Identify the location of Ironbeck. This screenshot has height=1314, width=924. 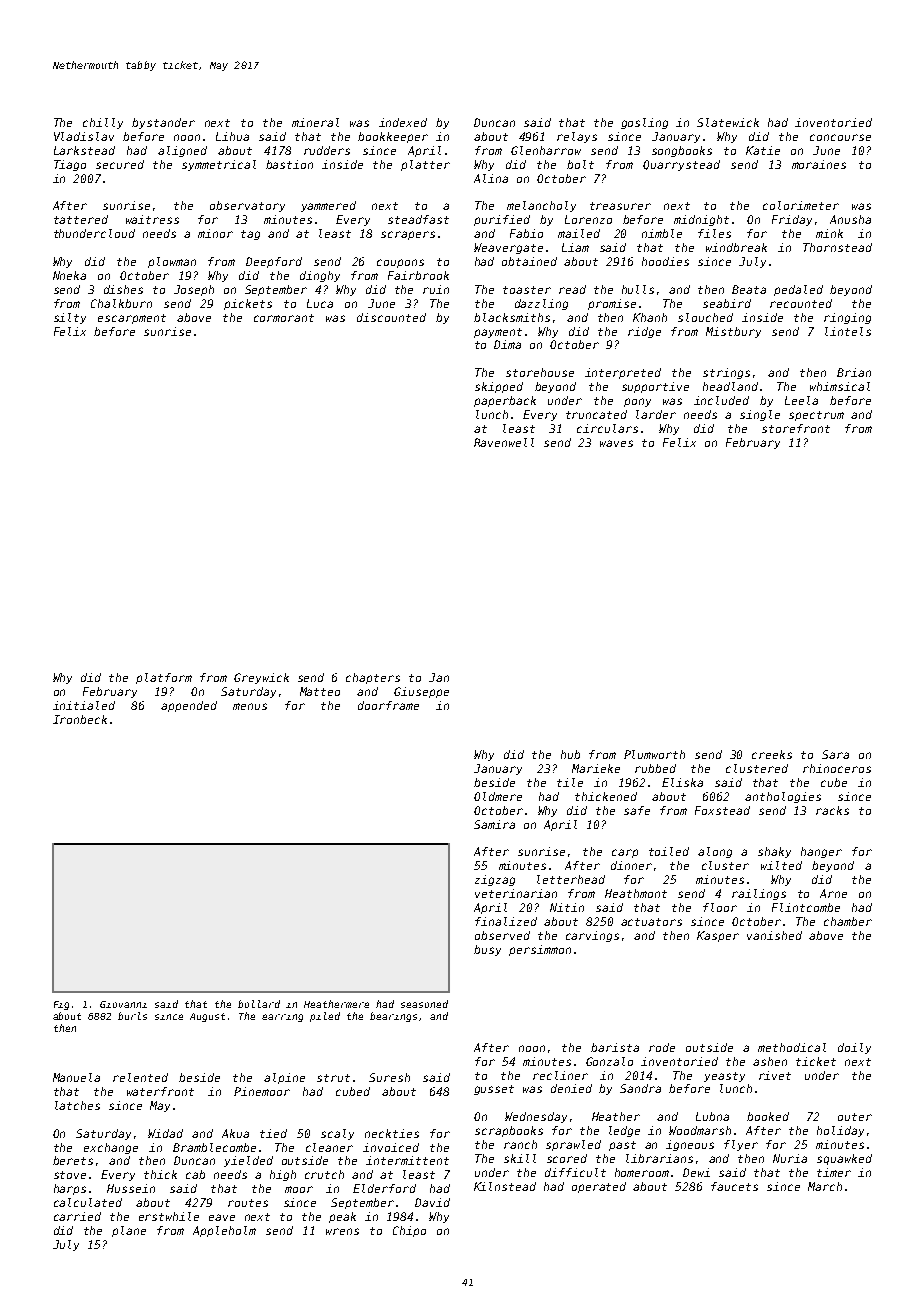
(80, 719).
